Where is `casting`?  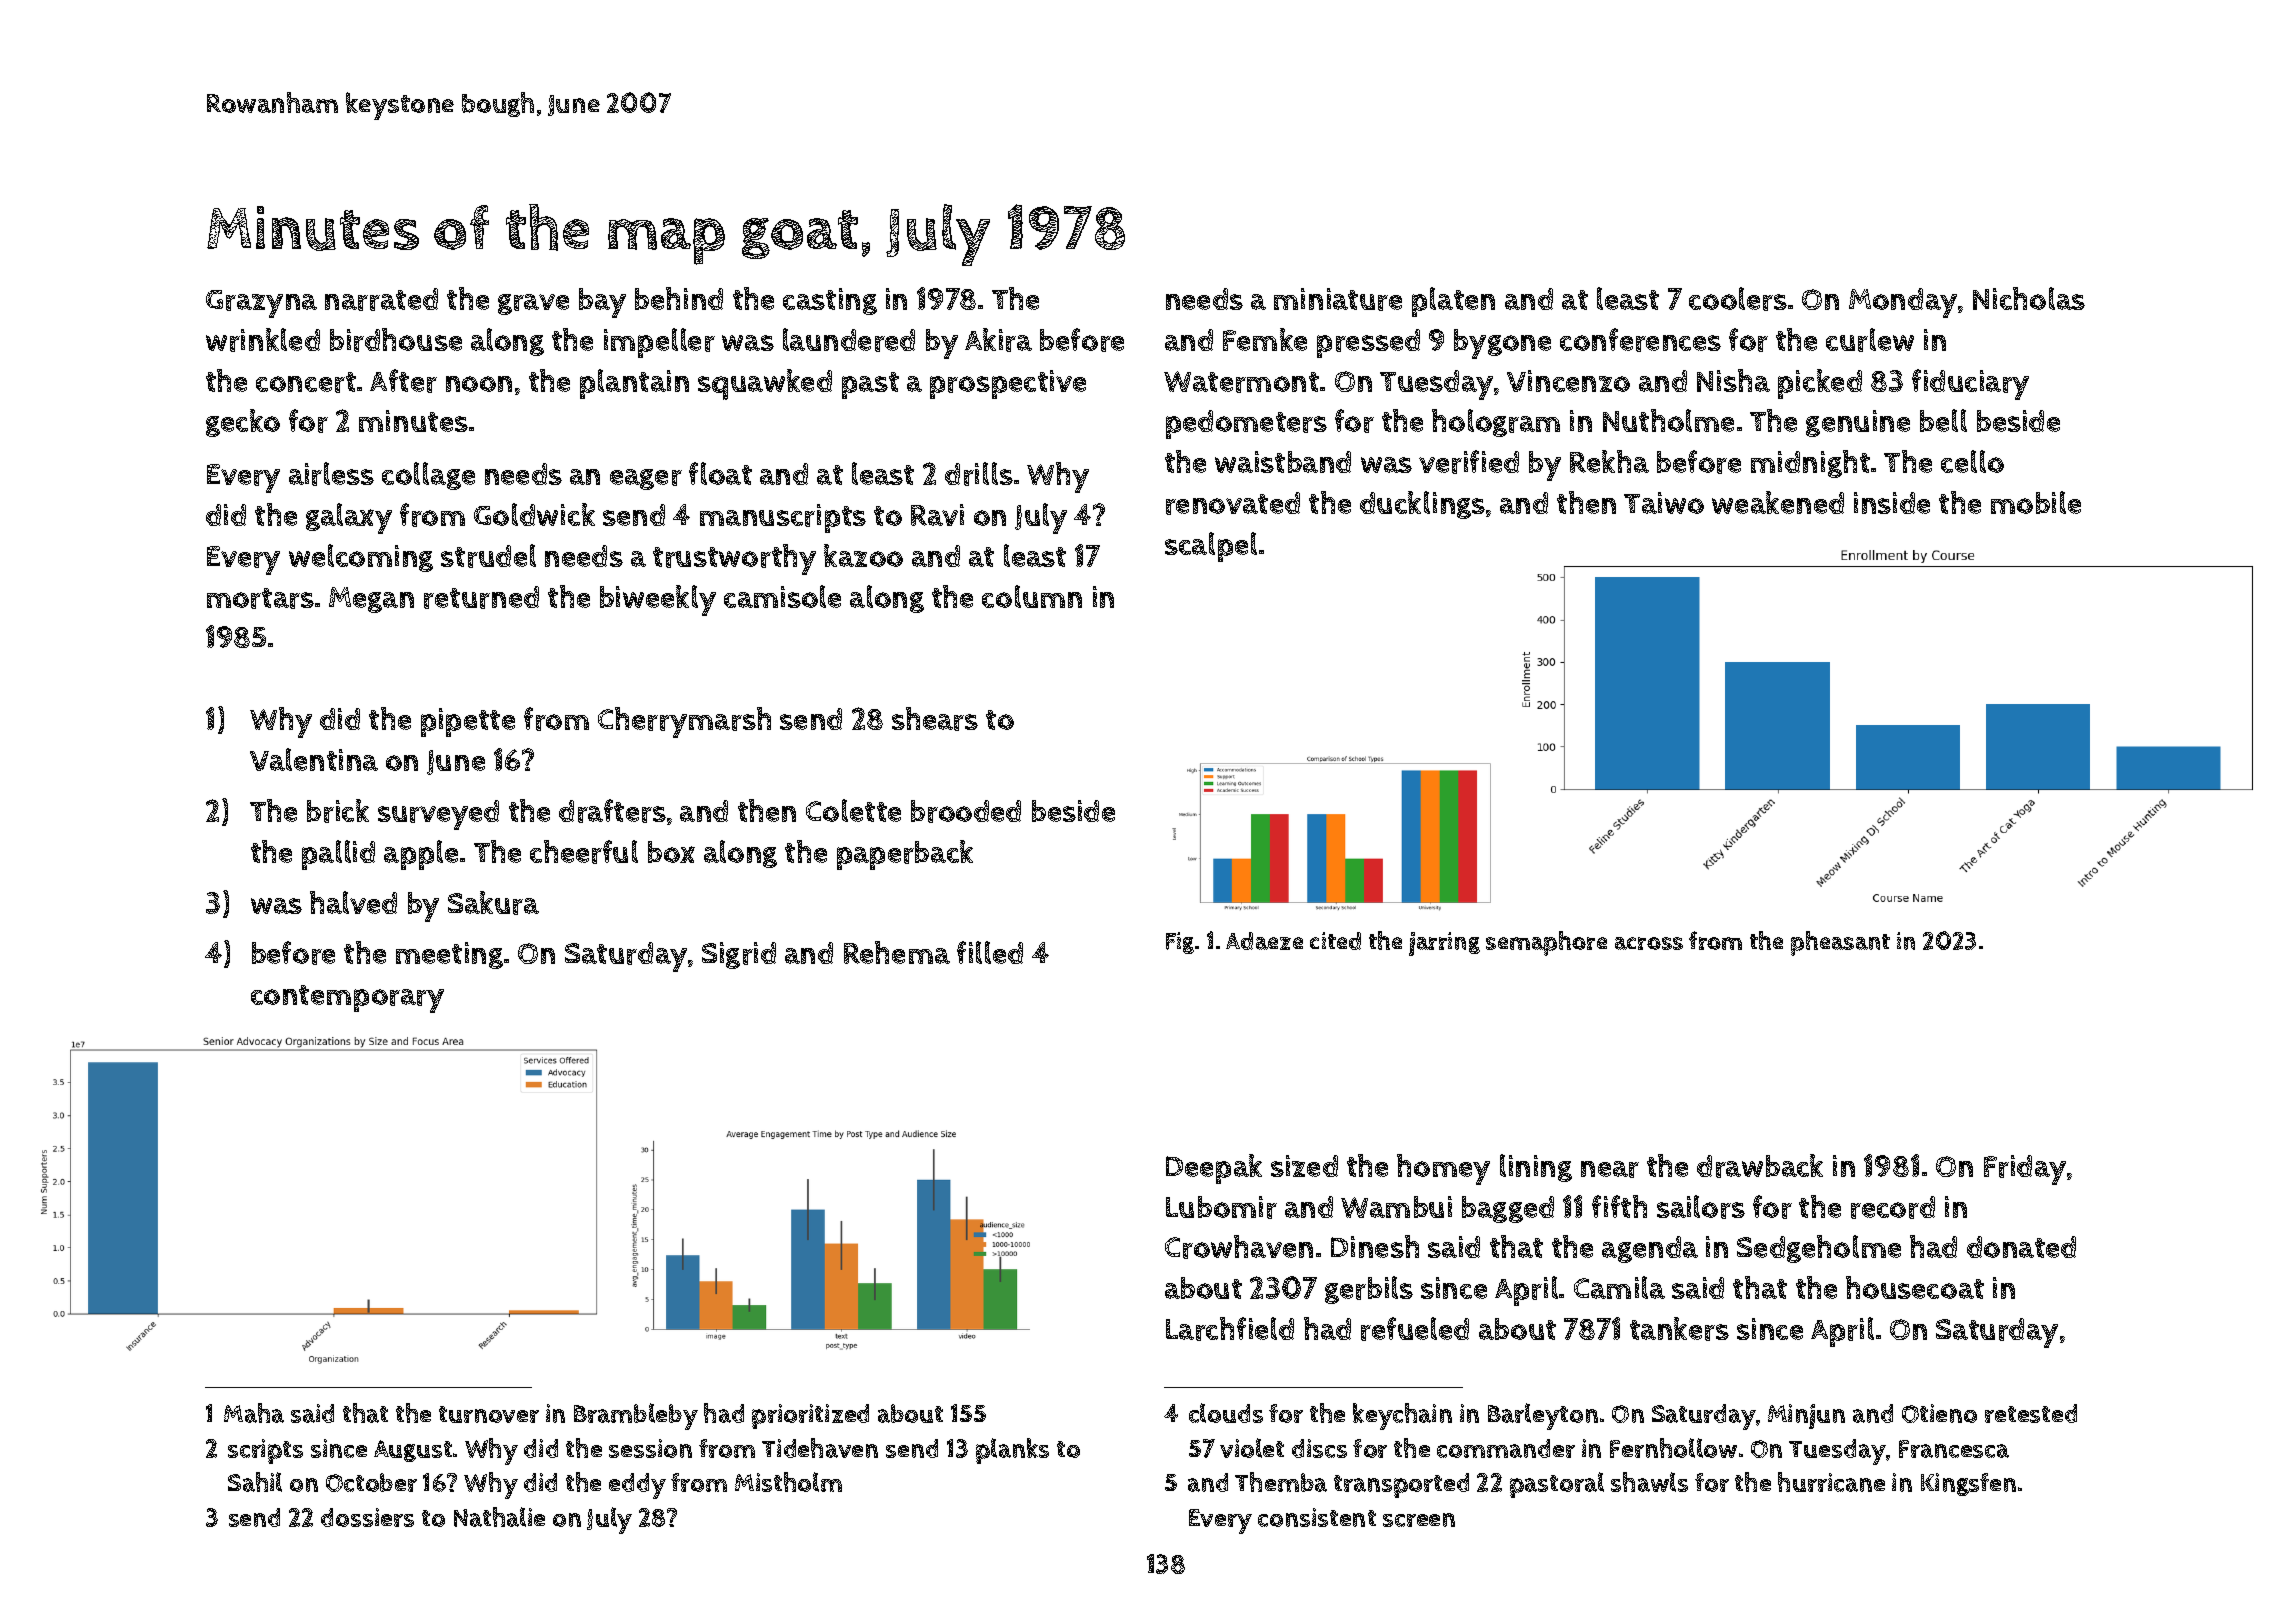
casting is located at coordinates (830, 301).
